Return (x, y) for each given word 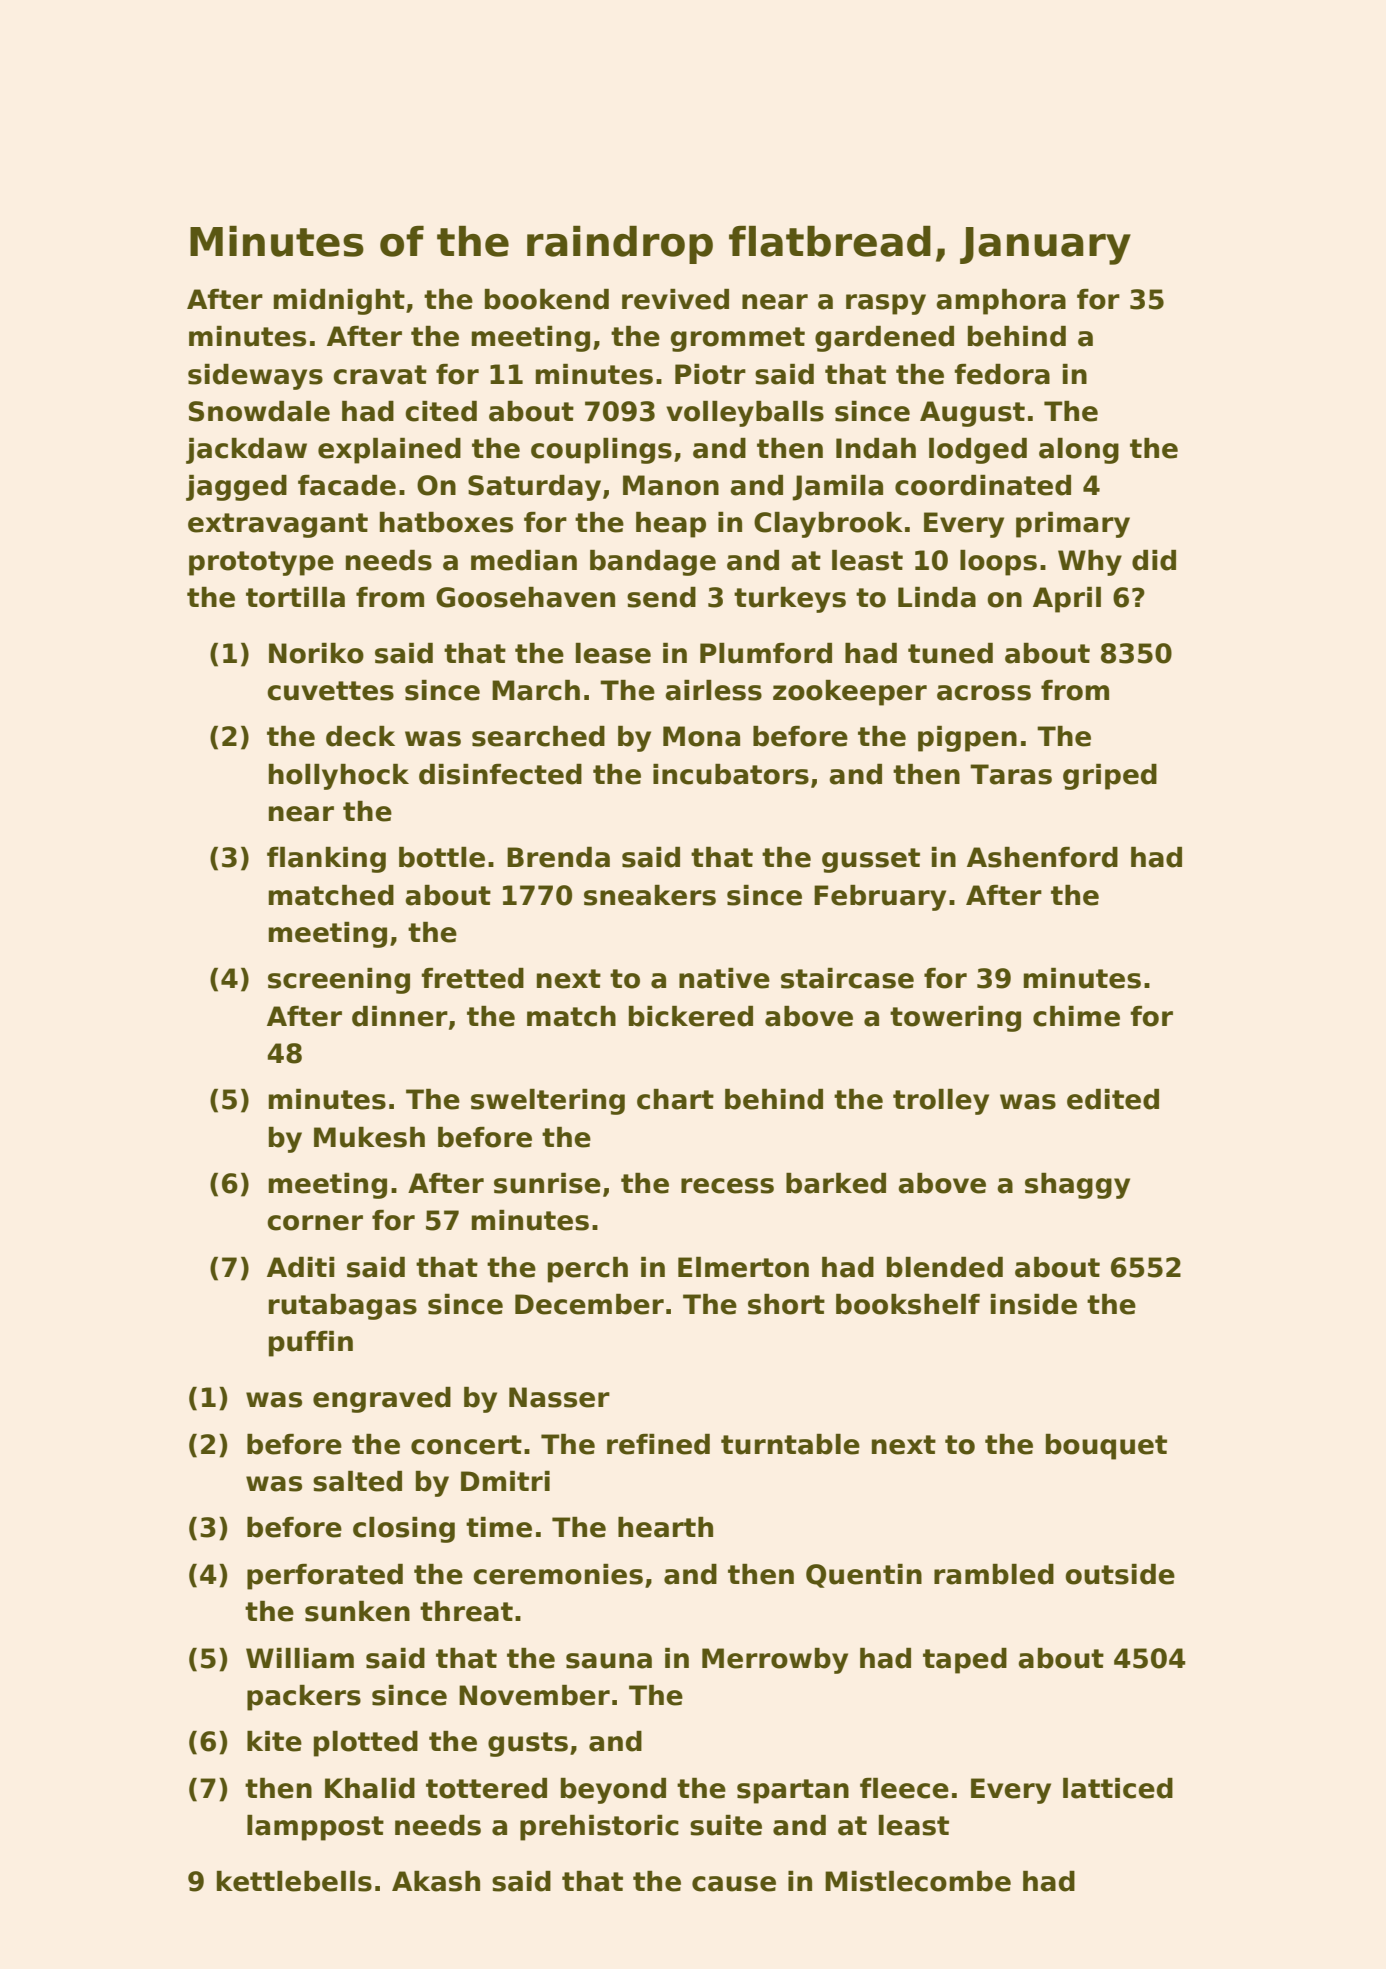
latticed (1118, 1788)
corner (315, 1223)
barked (836, 1183)
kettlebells (294, 1881)
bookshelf (908, 1304)
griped (1110, 777)
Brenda (558, 857)
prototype (261, 563)
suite (726, 1825)
